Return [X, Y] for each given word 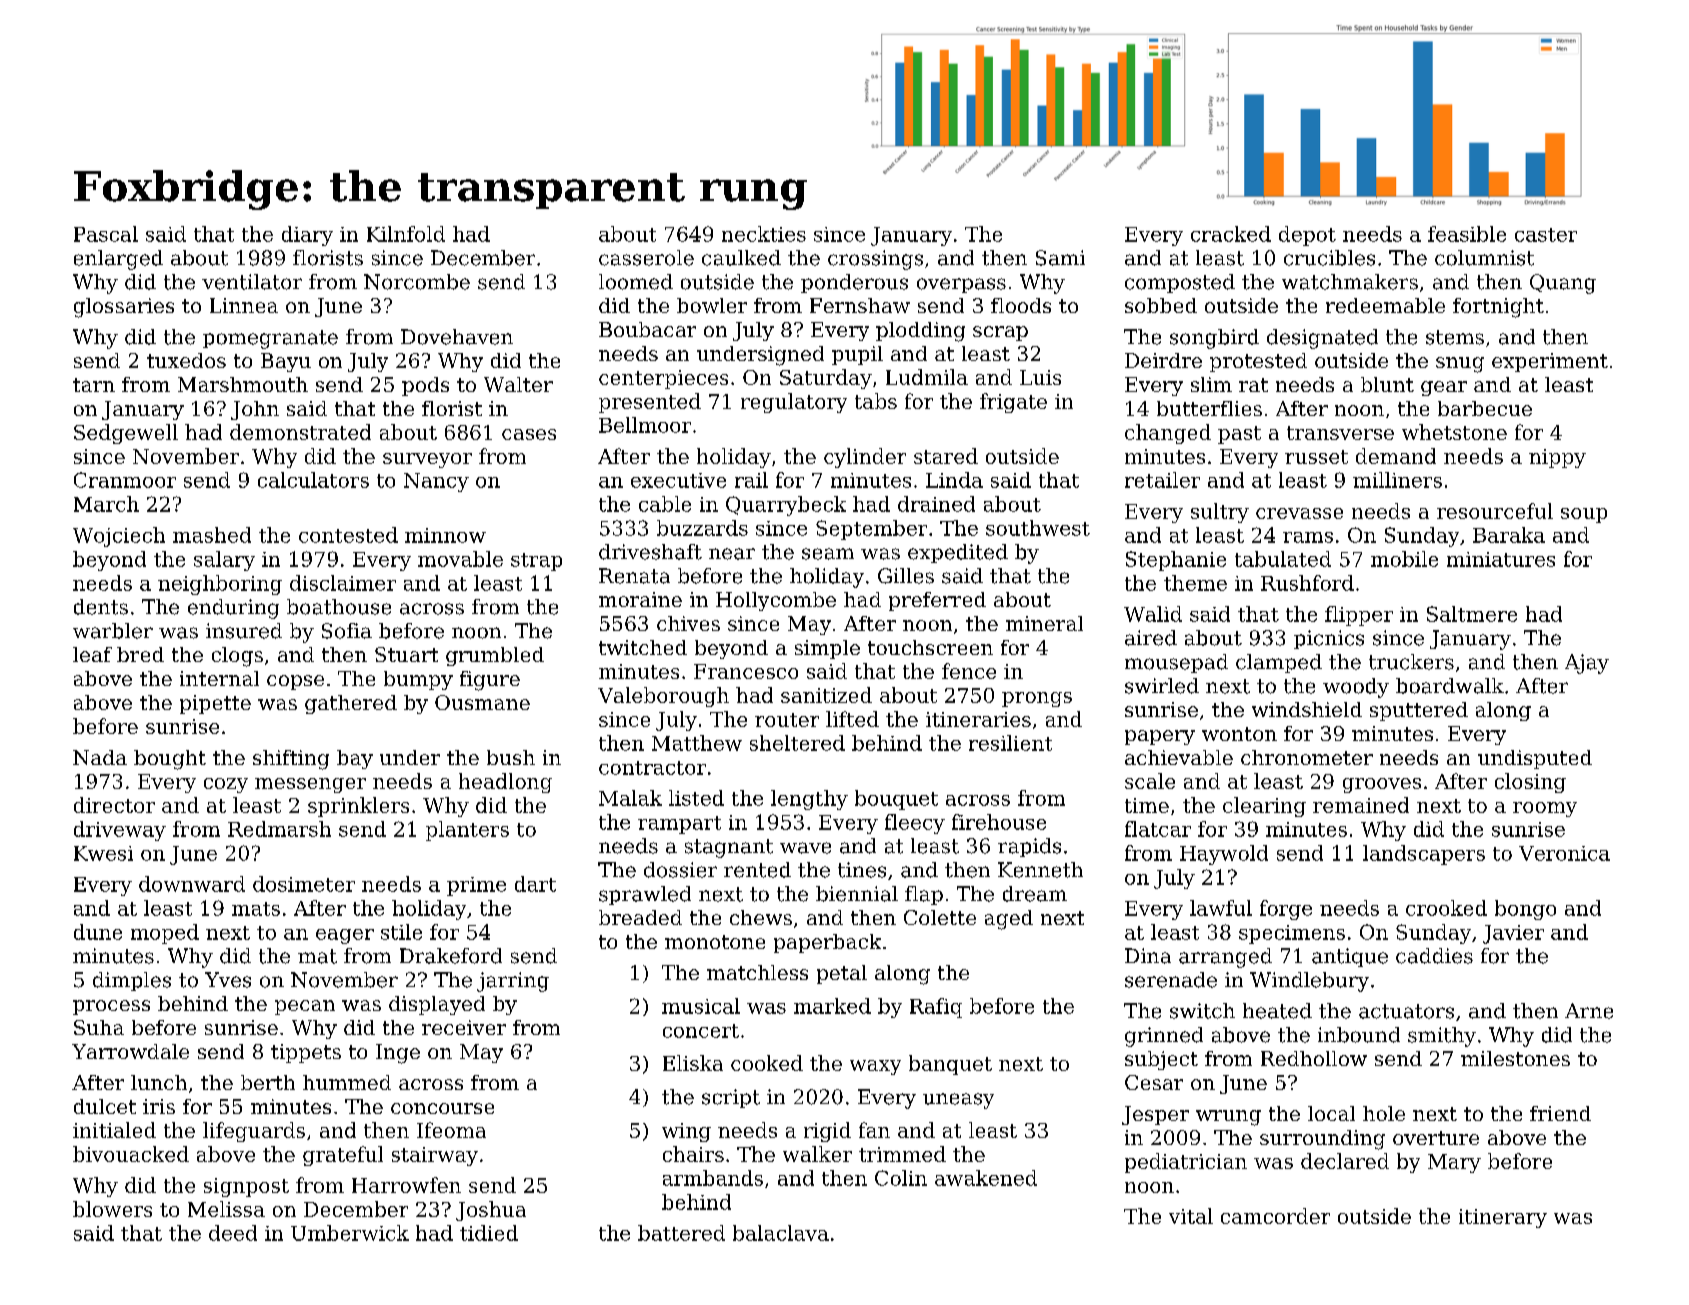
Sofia [347, 631]
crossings [875, 260]
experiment [1550, 362]
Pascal [106, 234]
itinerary [1503, 1218]
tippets [306, 1053]
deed [233, 1233]
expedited [958, 553]
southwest [1038, 528]
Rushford [1307, 583]
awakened [986, 1178]
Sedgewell [126, 434]
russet [1316, 457]
